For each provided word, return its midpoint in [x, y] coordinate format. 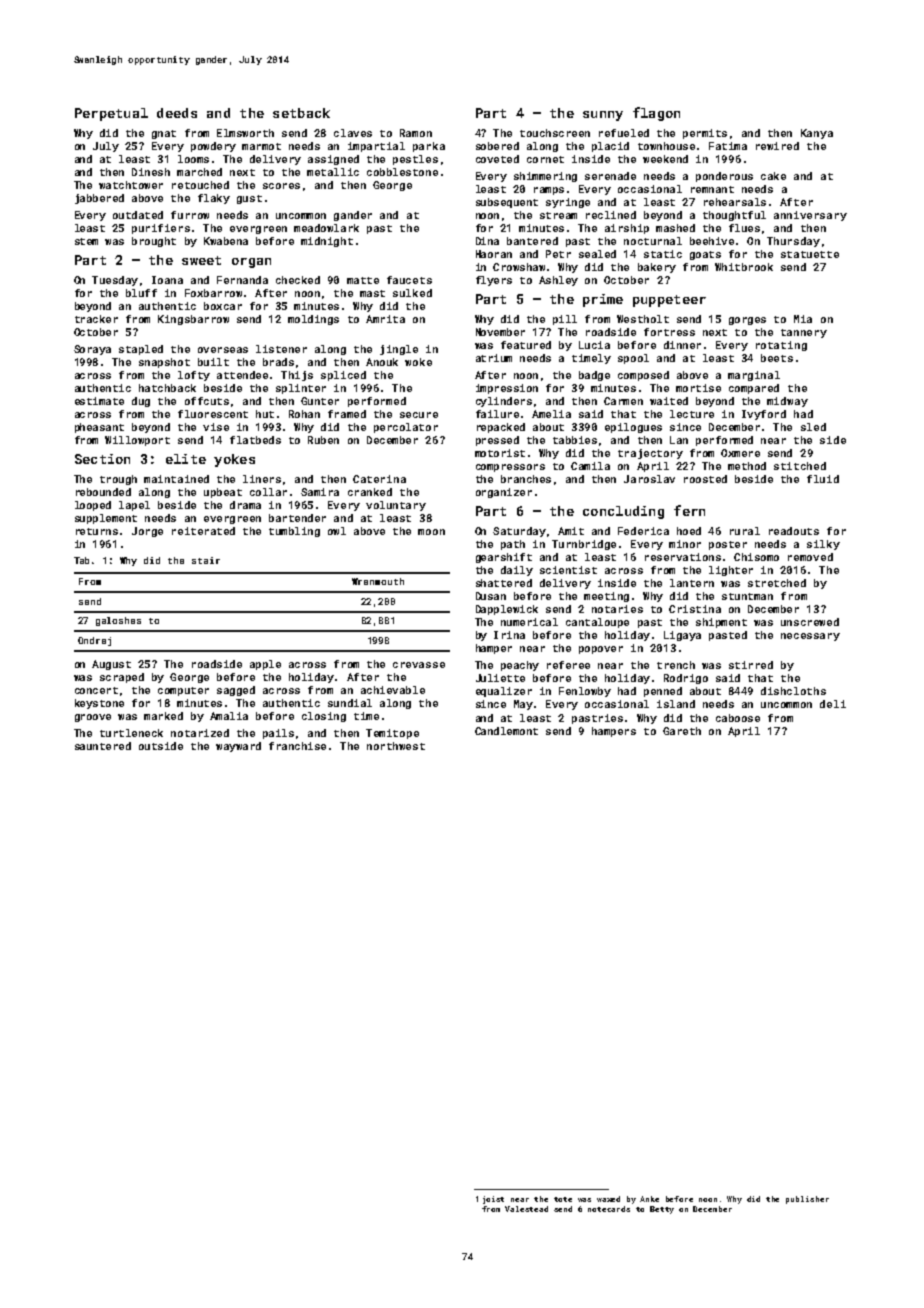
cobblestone [402, 172]
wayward [238, 747]
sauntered [103, 746]
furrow [190, 215]
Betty [662, 1210]
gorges [747, 321]
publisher [807, 1200]
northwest [396, 746]
